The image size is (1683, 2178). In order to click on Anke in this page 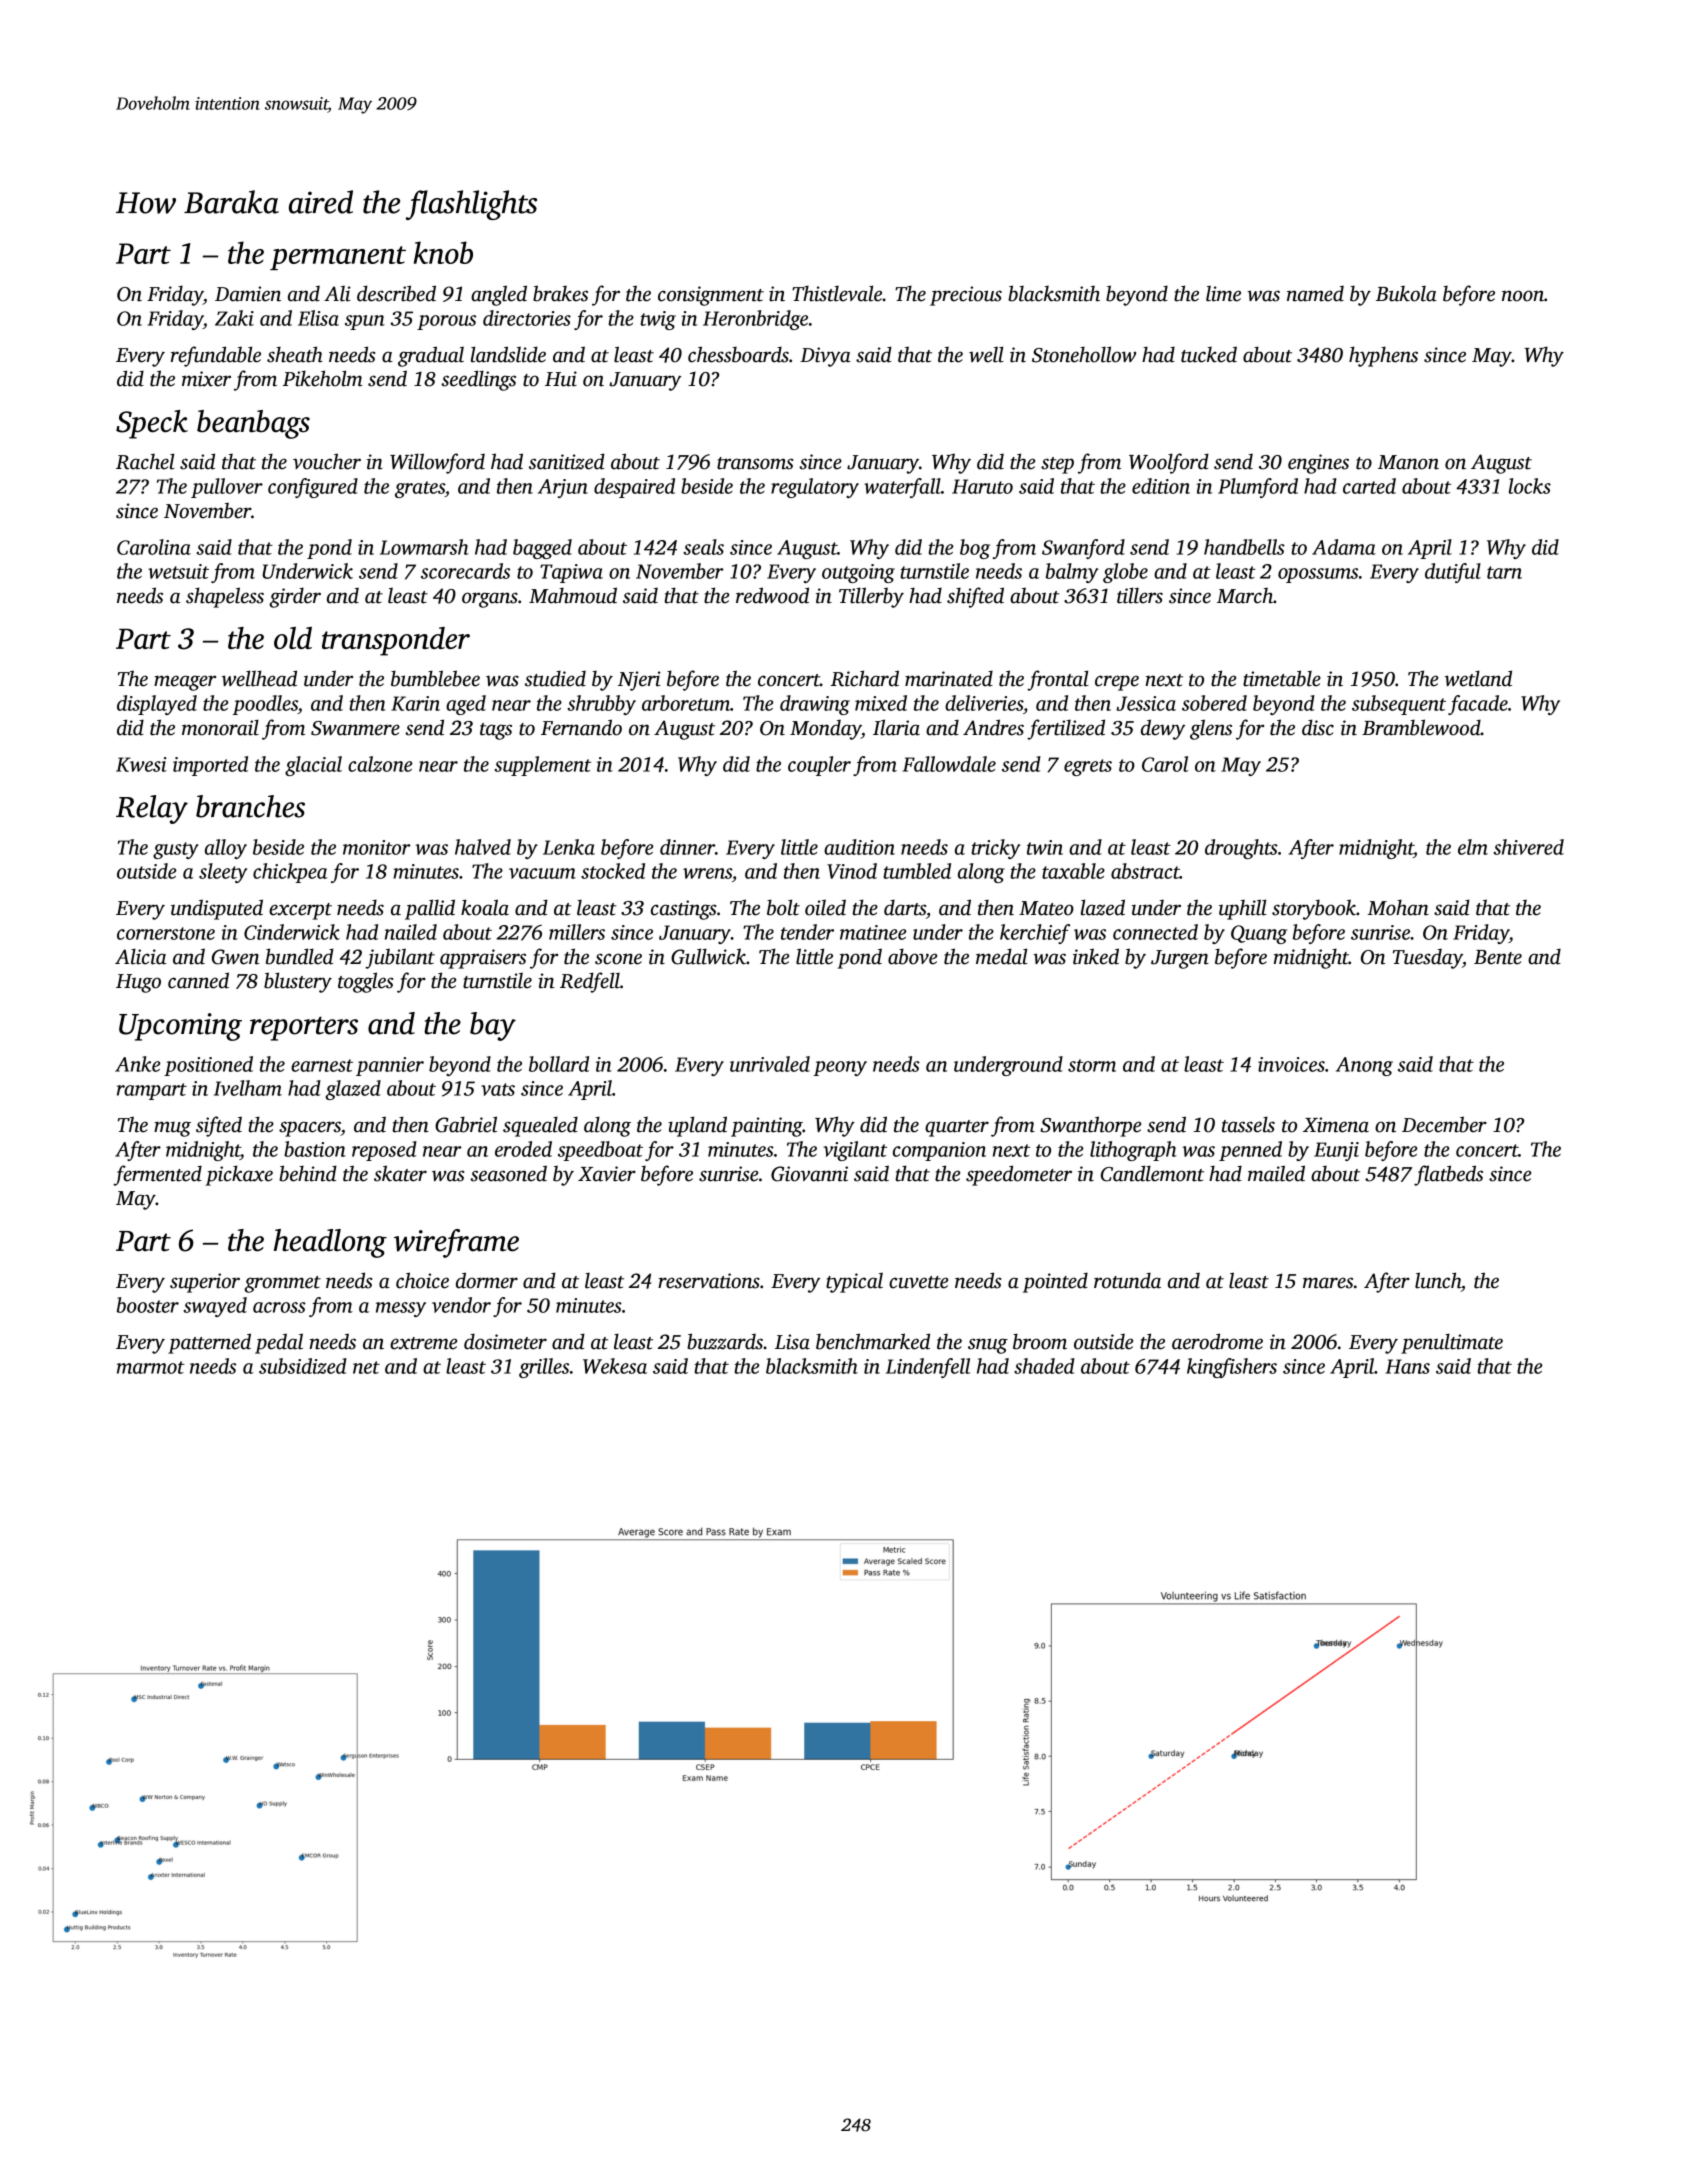, I will do `click(138, 1064)`.
